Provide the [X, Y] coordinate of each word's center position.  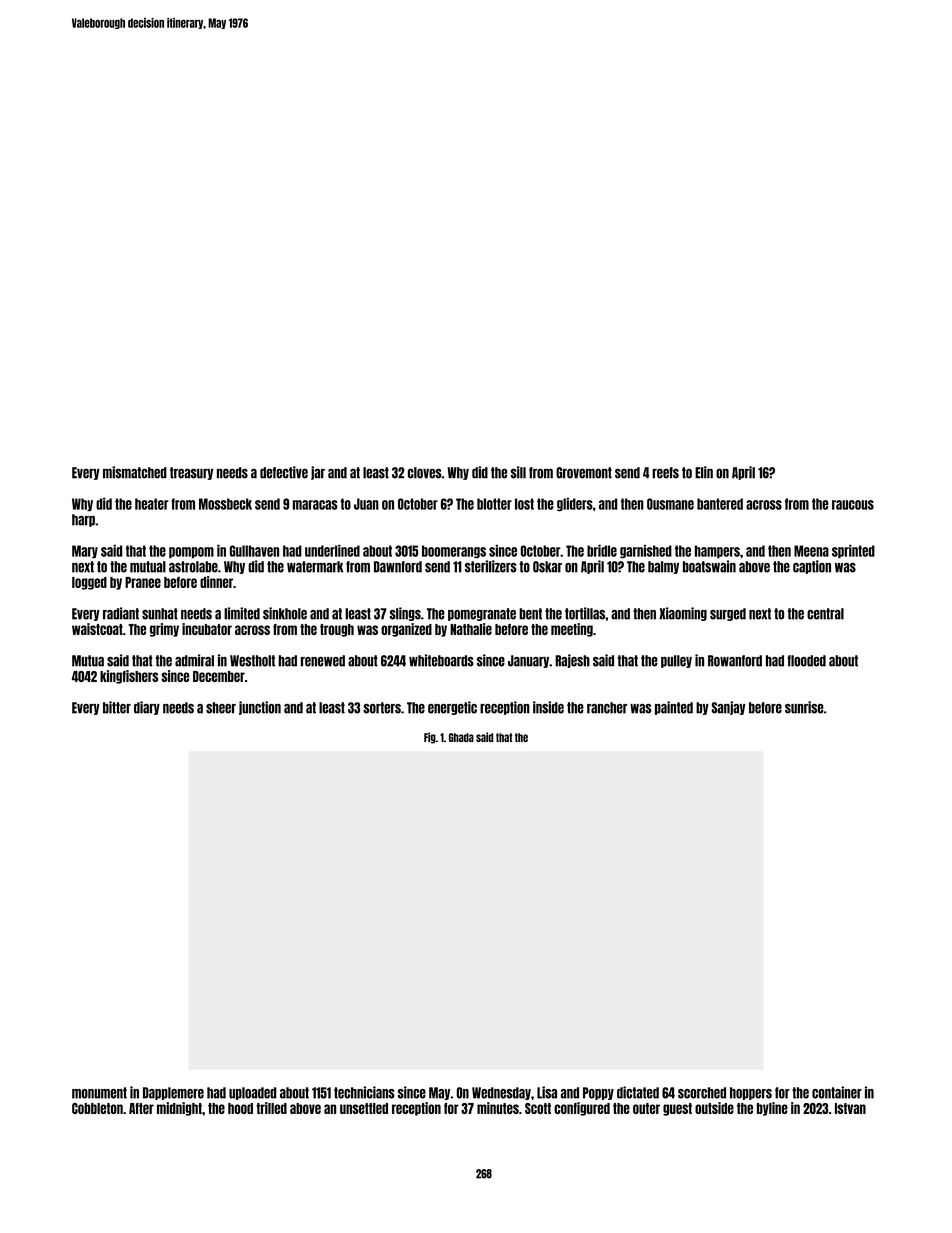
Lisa [547, 1092]
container [837, 1092]
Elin [704, 472]
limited [242, 613]
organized [406, 630]
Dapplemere [173, 1093]
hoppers [751, 1093]
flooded [806, 661]
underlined [332, 551]
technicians [364, 1092]
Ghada [461, 737]
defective [284, 472]
